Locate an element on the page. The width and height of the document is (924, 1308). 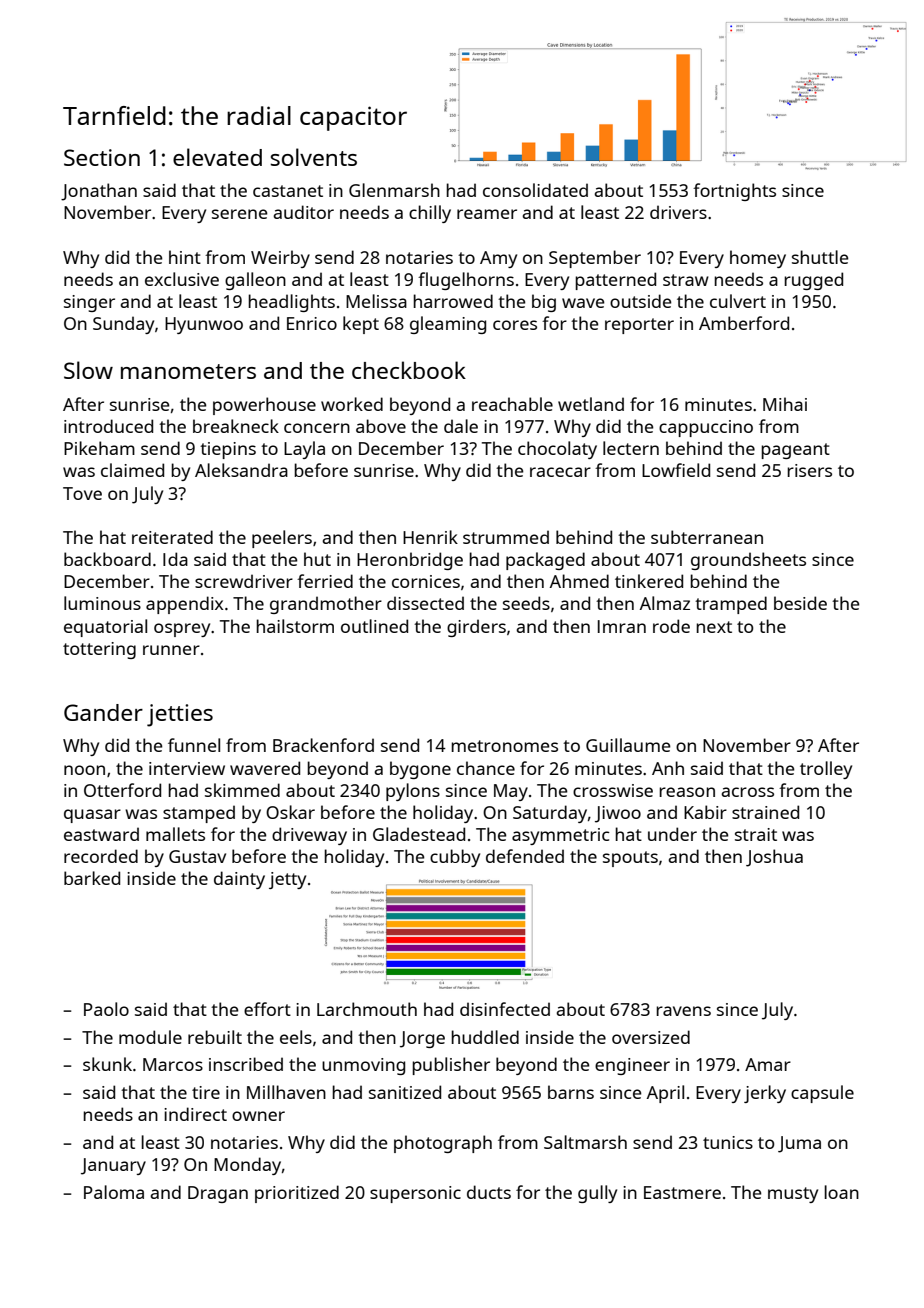
solvents is located at coordinates (314, 157).
